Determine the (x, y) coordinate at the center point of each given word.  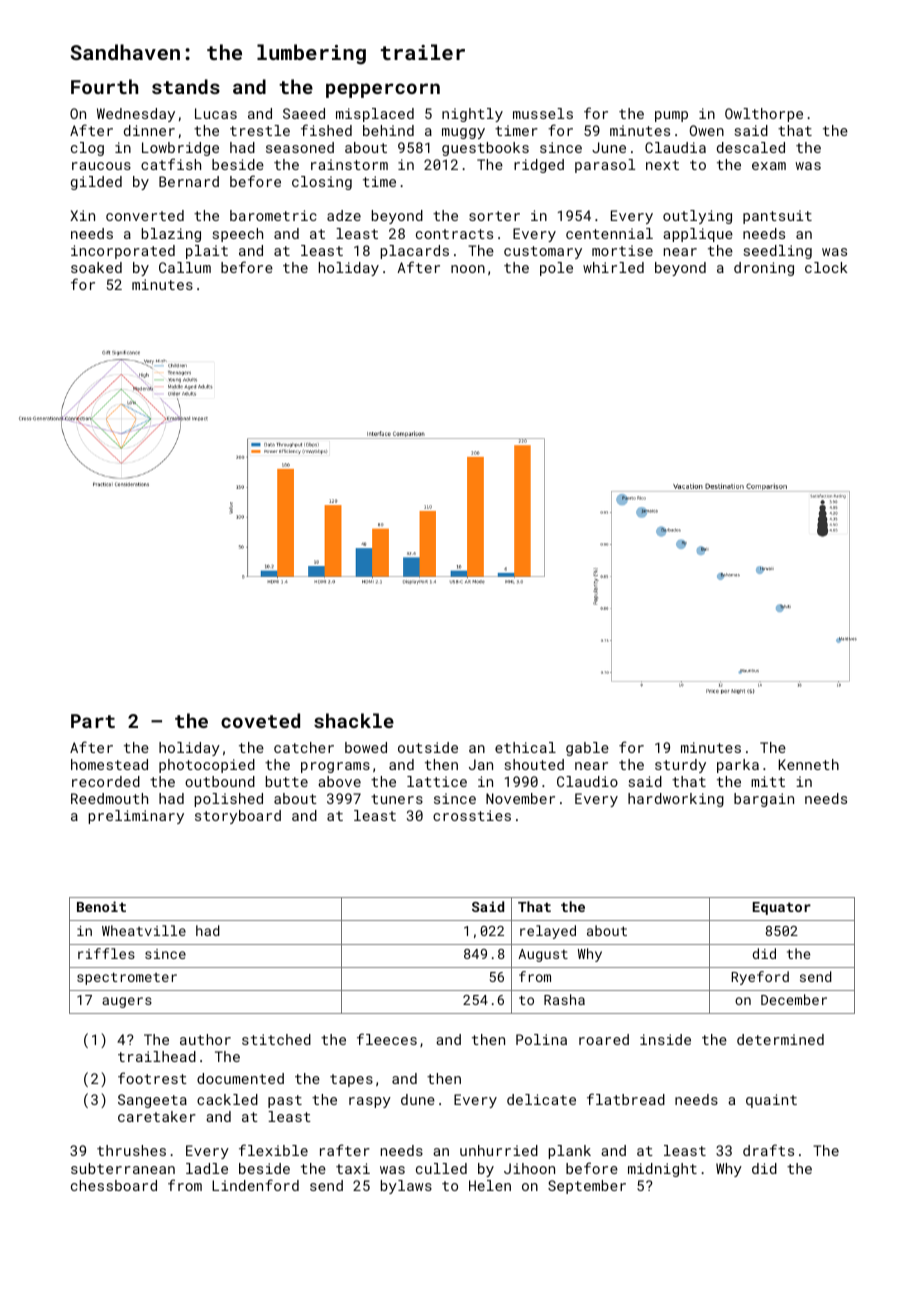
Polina (541, 1039)
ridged (539, 166)
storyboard (238, 817)
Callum (185, 267)
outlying (697, 217)
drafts (768, 1150)
